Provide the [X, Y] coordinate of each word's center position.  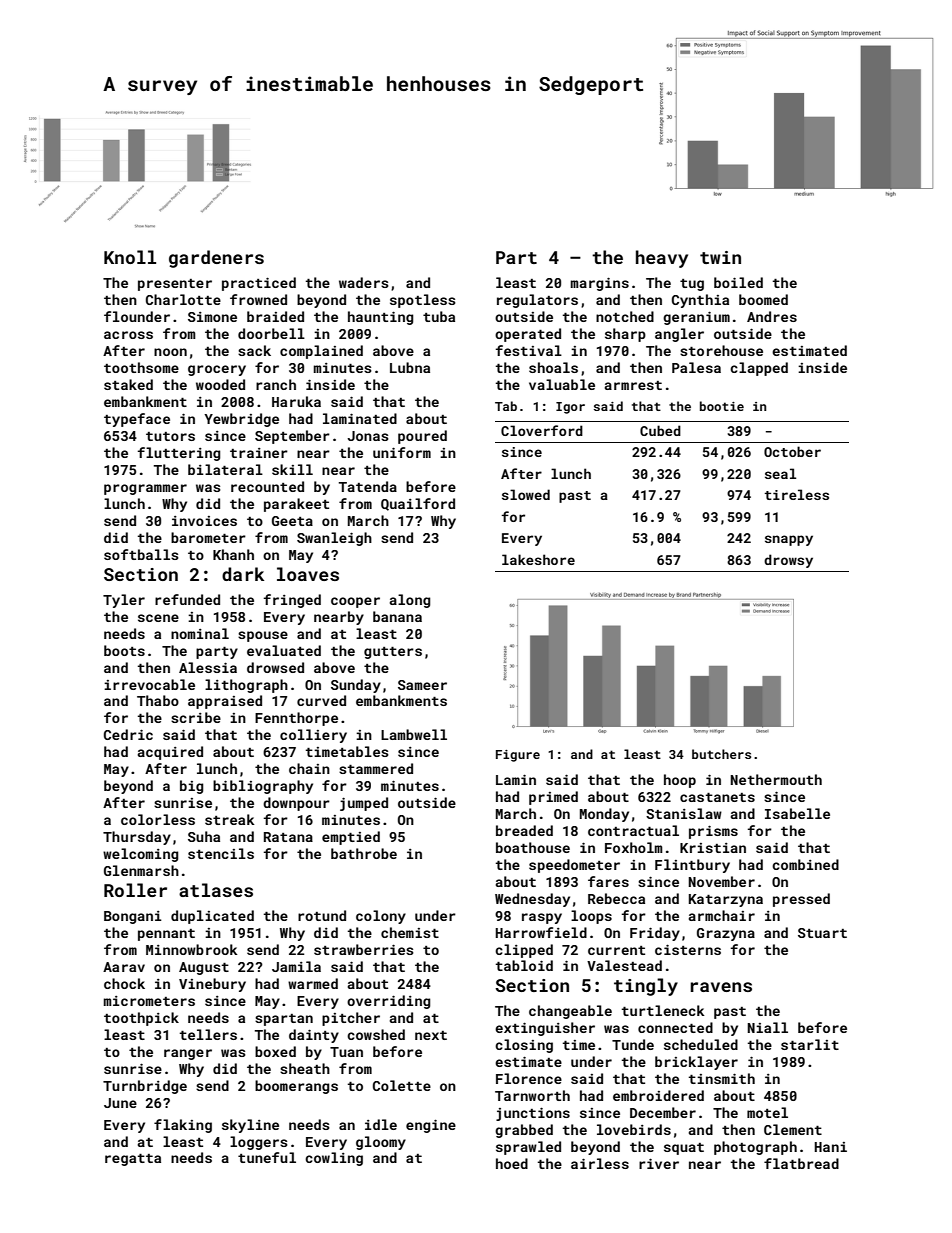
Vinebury [212, 985]
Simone [212, 317]
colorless [158, 819]
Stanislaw [684, 813]
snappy [789, 540]
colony [381, 917]
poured [422, 437]
